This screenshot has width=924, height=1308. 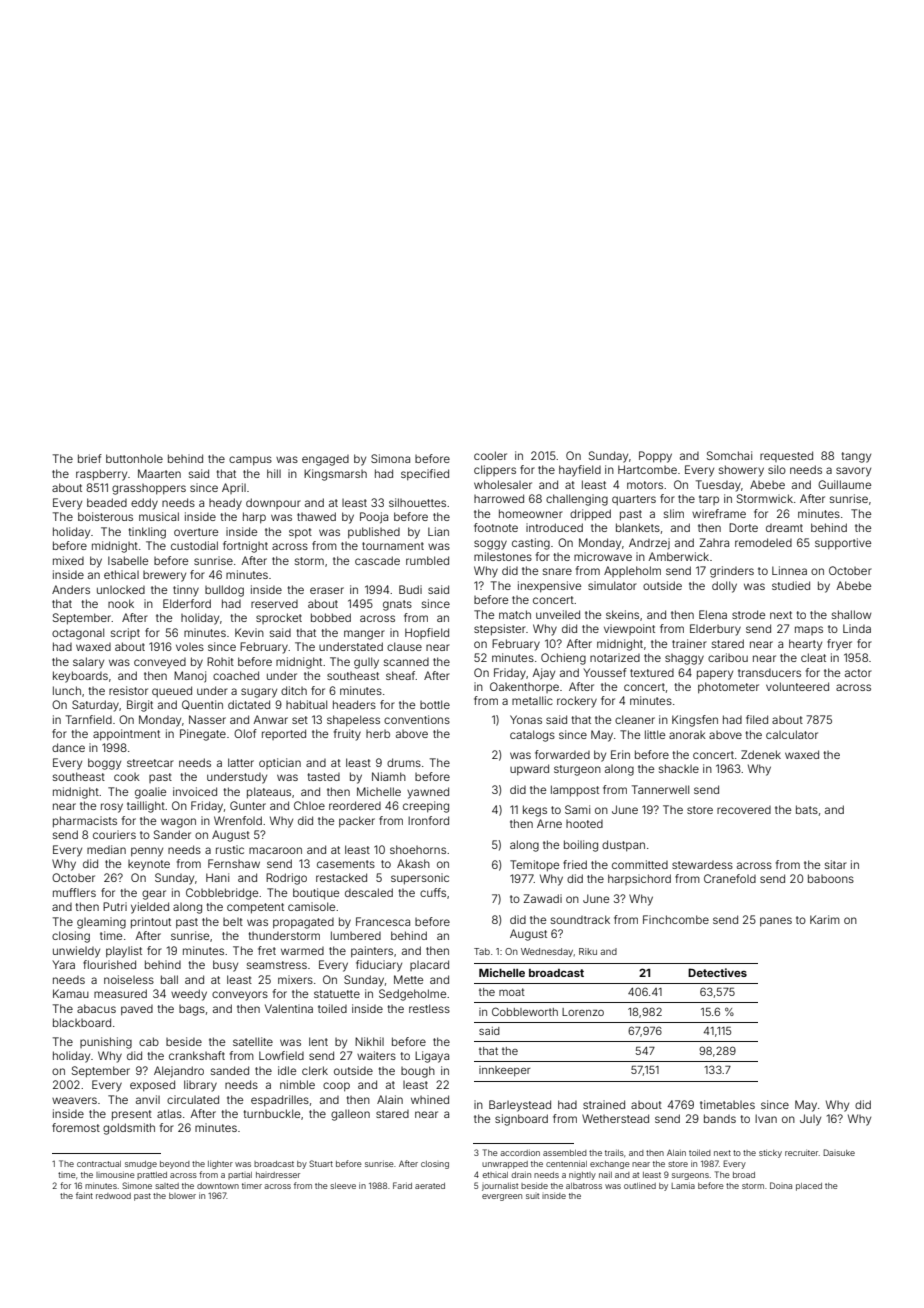 What do you see at coordinates (406, 662) in the screenshot?
I see `scanned` at bounding box center [406, 662].
